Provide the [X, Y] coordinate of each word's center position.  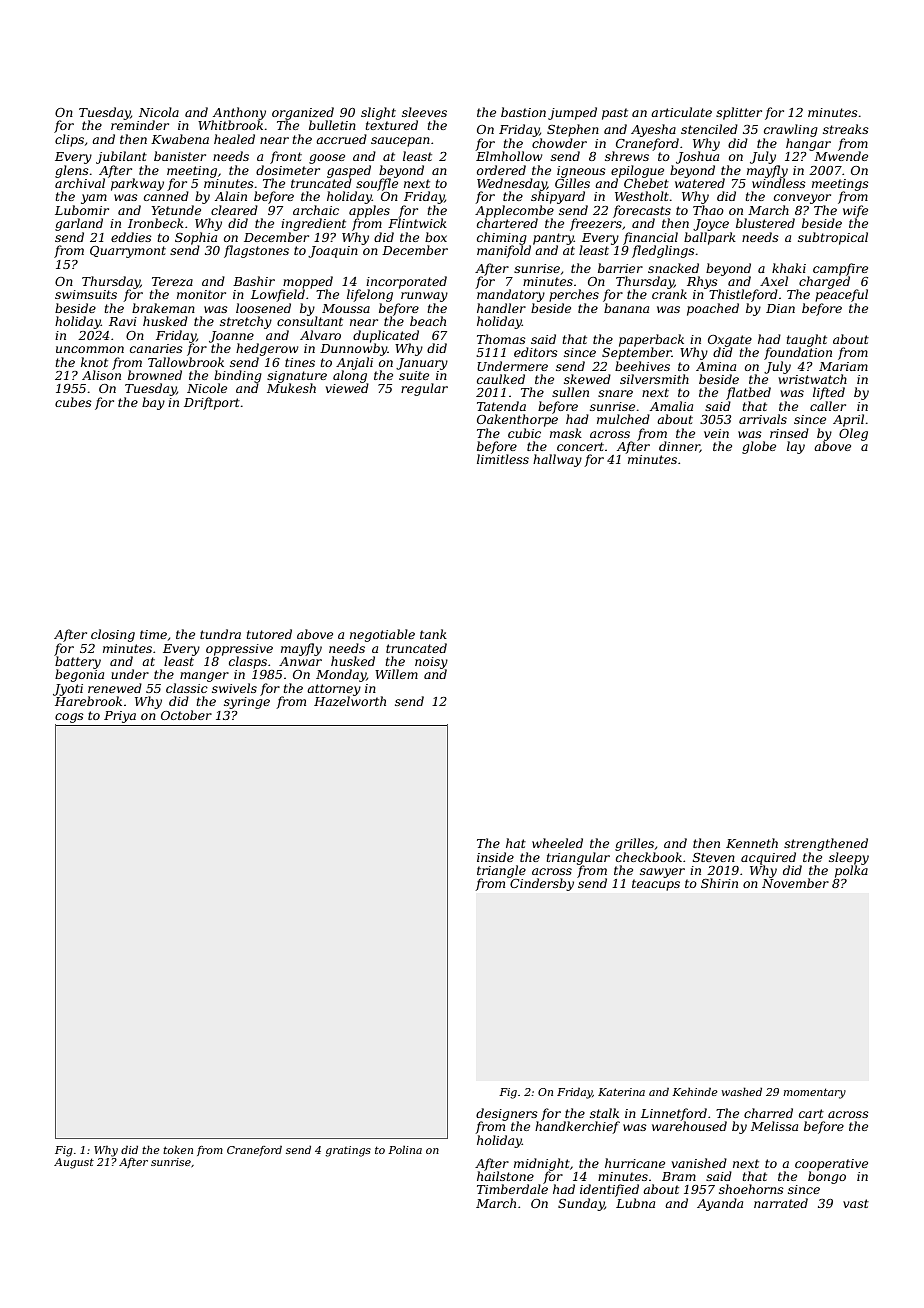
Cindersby [542, 884]
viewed [347, 388]
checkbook [649, 857]
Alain [231, 196]
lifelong [370, 295]
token [178, 1150]
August [74, 1163]
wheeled [557, 843]
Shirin [719, 883]
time [153, 634]
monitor [201, 294]
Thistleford [743, 295]
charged [824, 282]
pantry [553, 239]
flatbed [748, 393]
